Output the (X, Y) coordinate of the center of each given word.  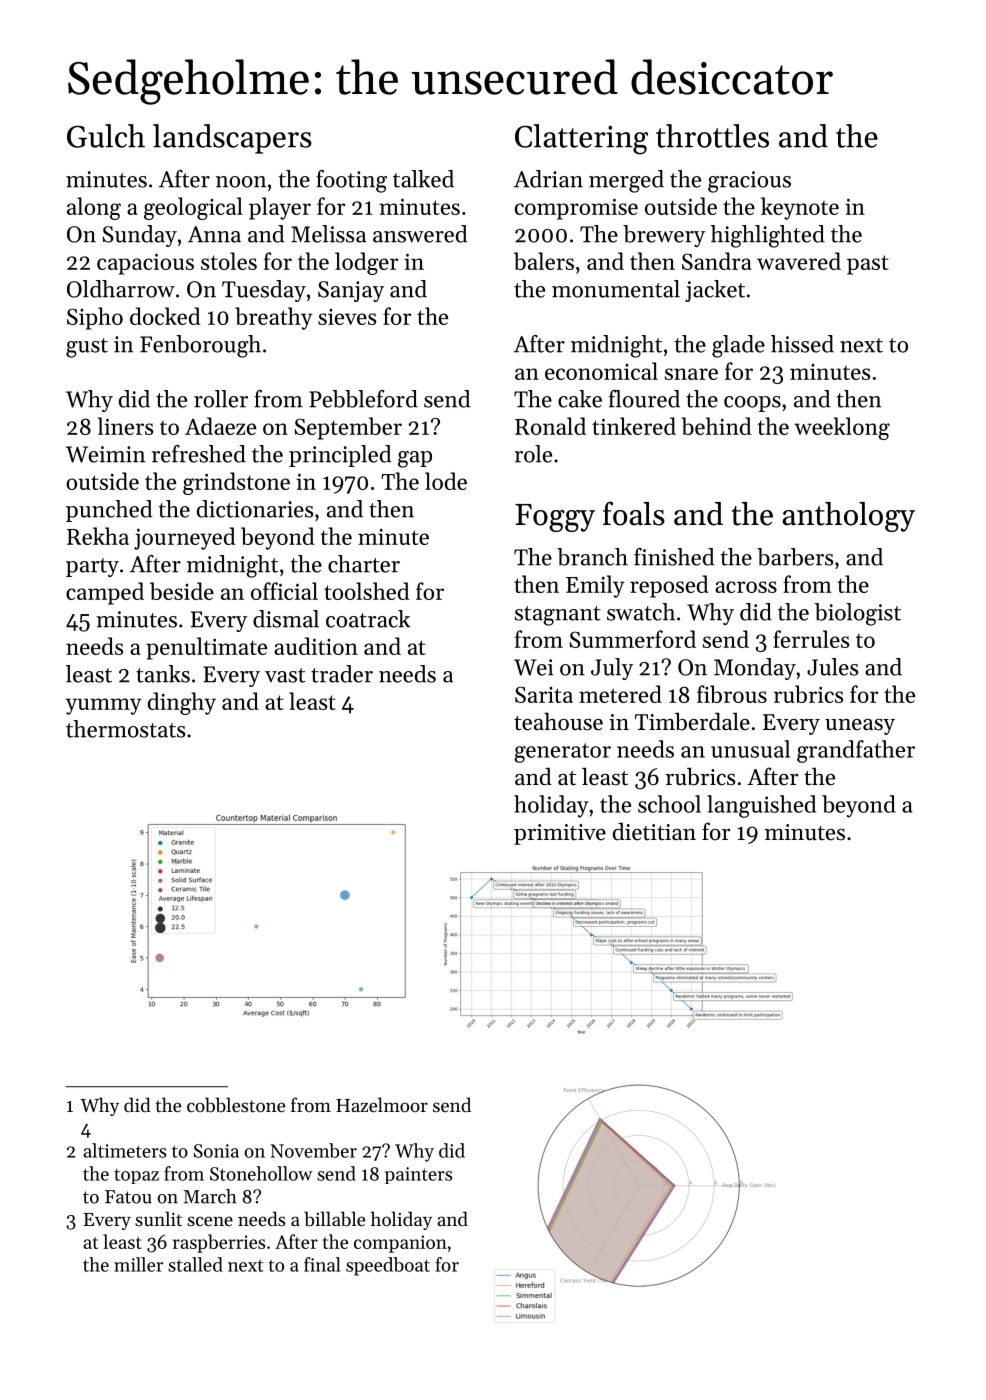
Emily (595, 586)
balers (544, 261)
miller (138, 1264)
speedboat (388, 1266)
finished (674, 557)
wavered (799, 261)
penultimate (206, 648)
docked (165, 316)
